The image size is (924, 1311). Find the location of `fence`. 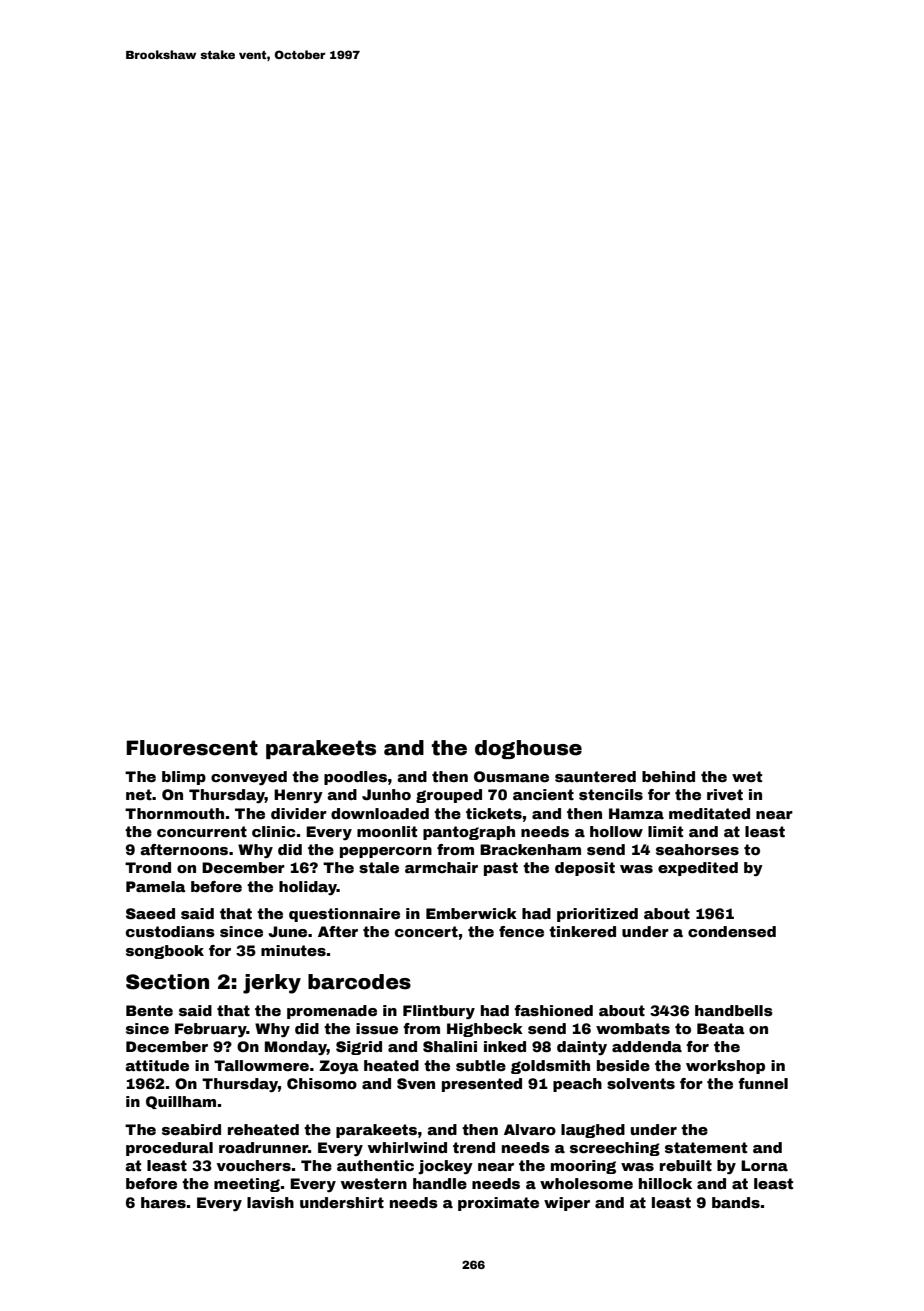

fence is located at coordinates (521, 931).
